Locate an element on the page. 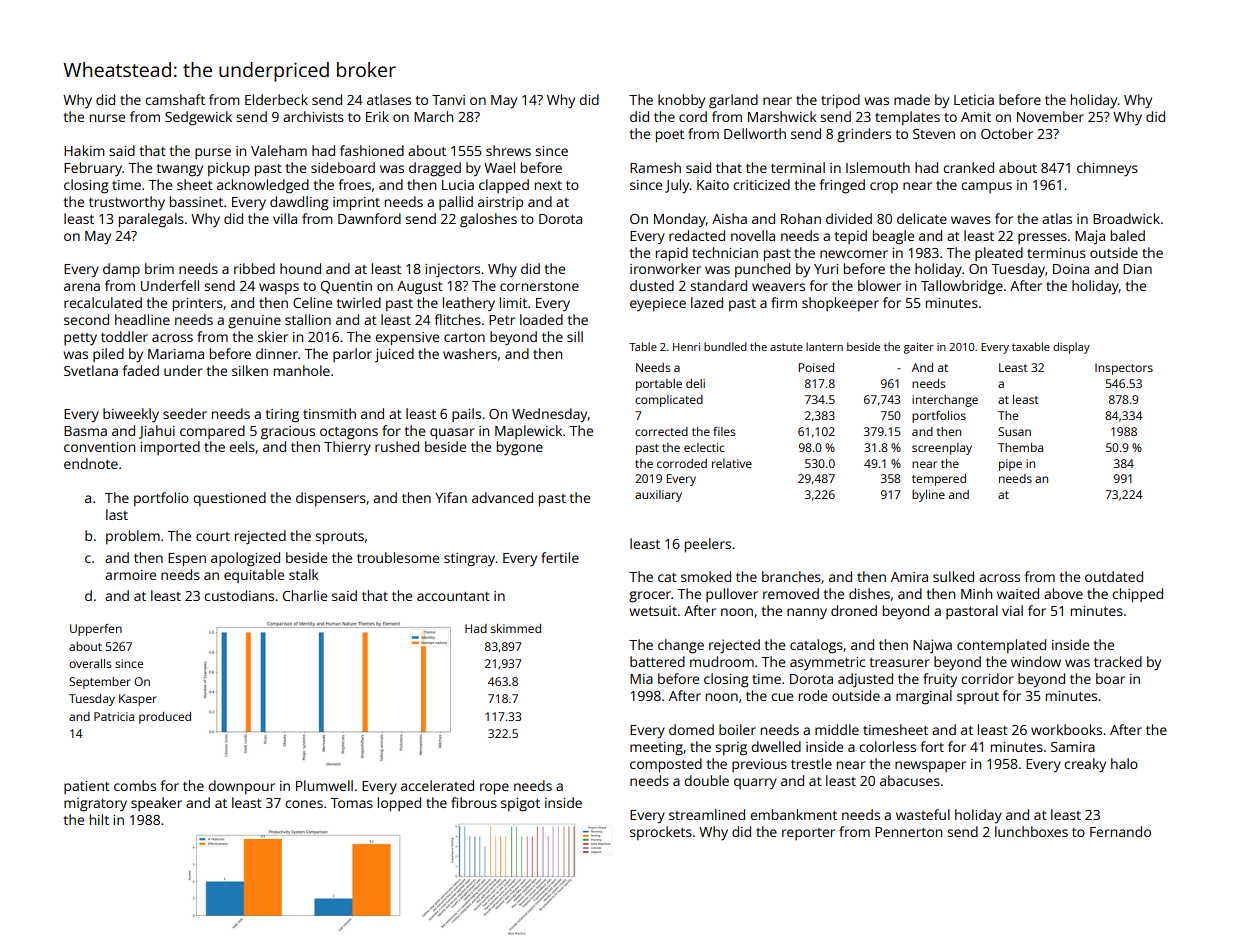 This document has height=952, width=1233. dishes is located at coordinates (869, 593).
